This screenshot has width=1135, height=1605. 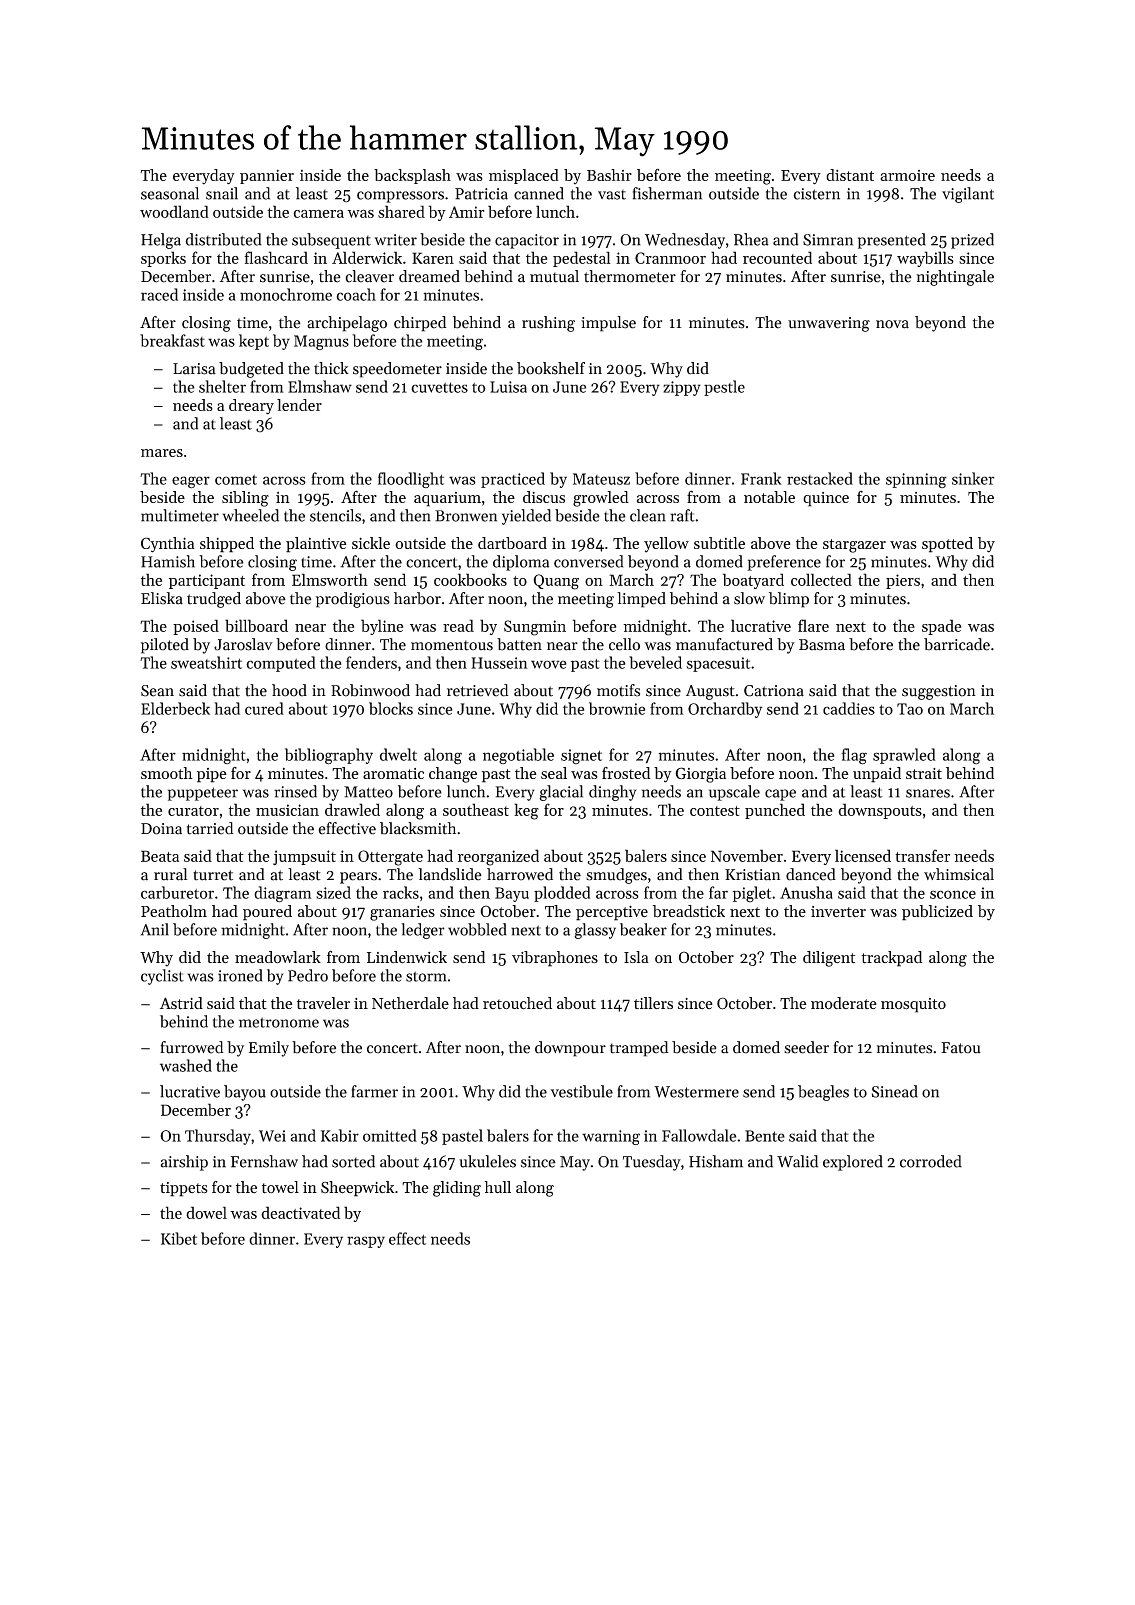 I want to click on seasonal, so click(x=170, y=193).
